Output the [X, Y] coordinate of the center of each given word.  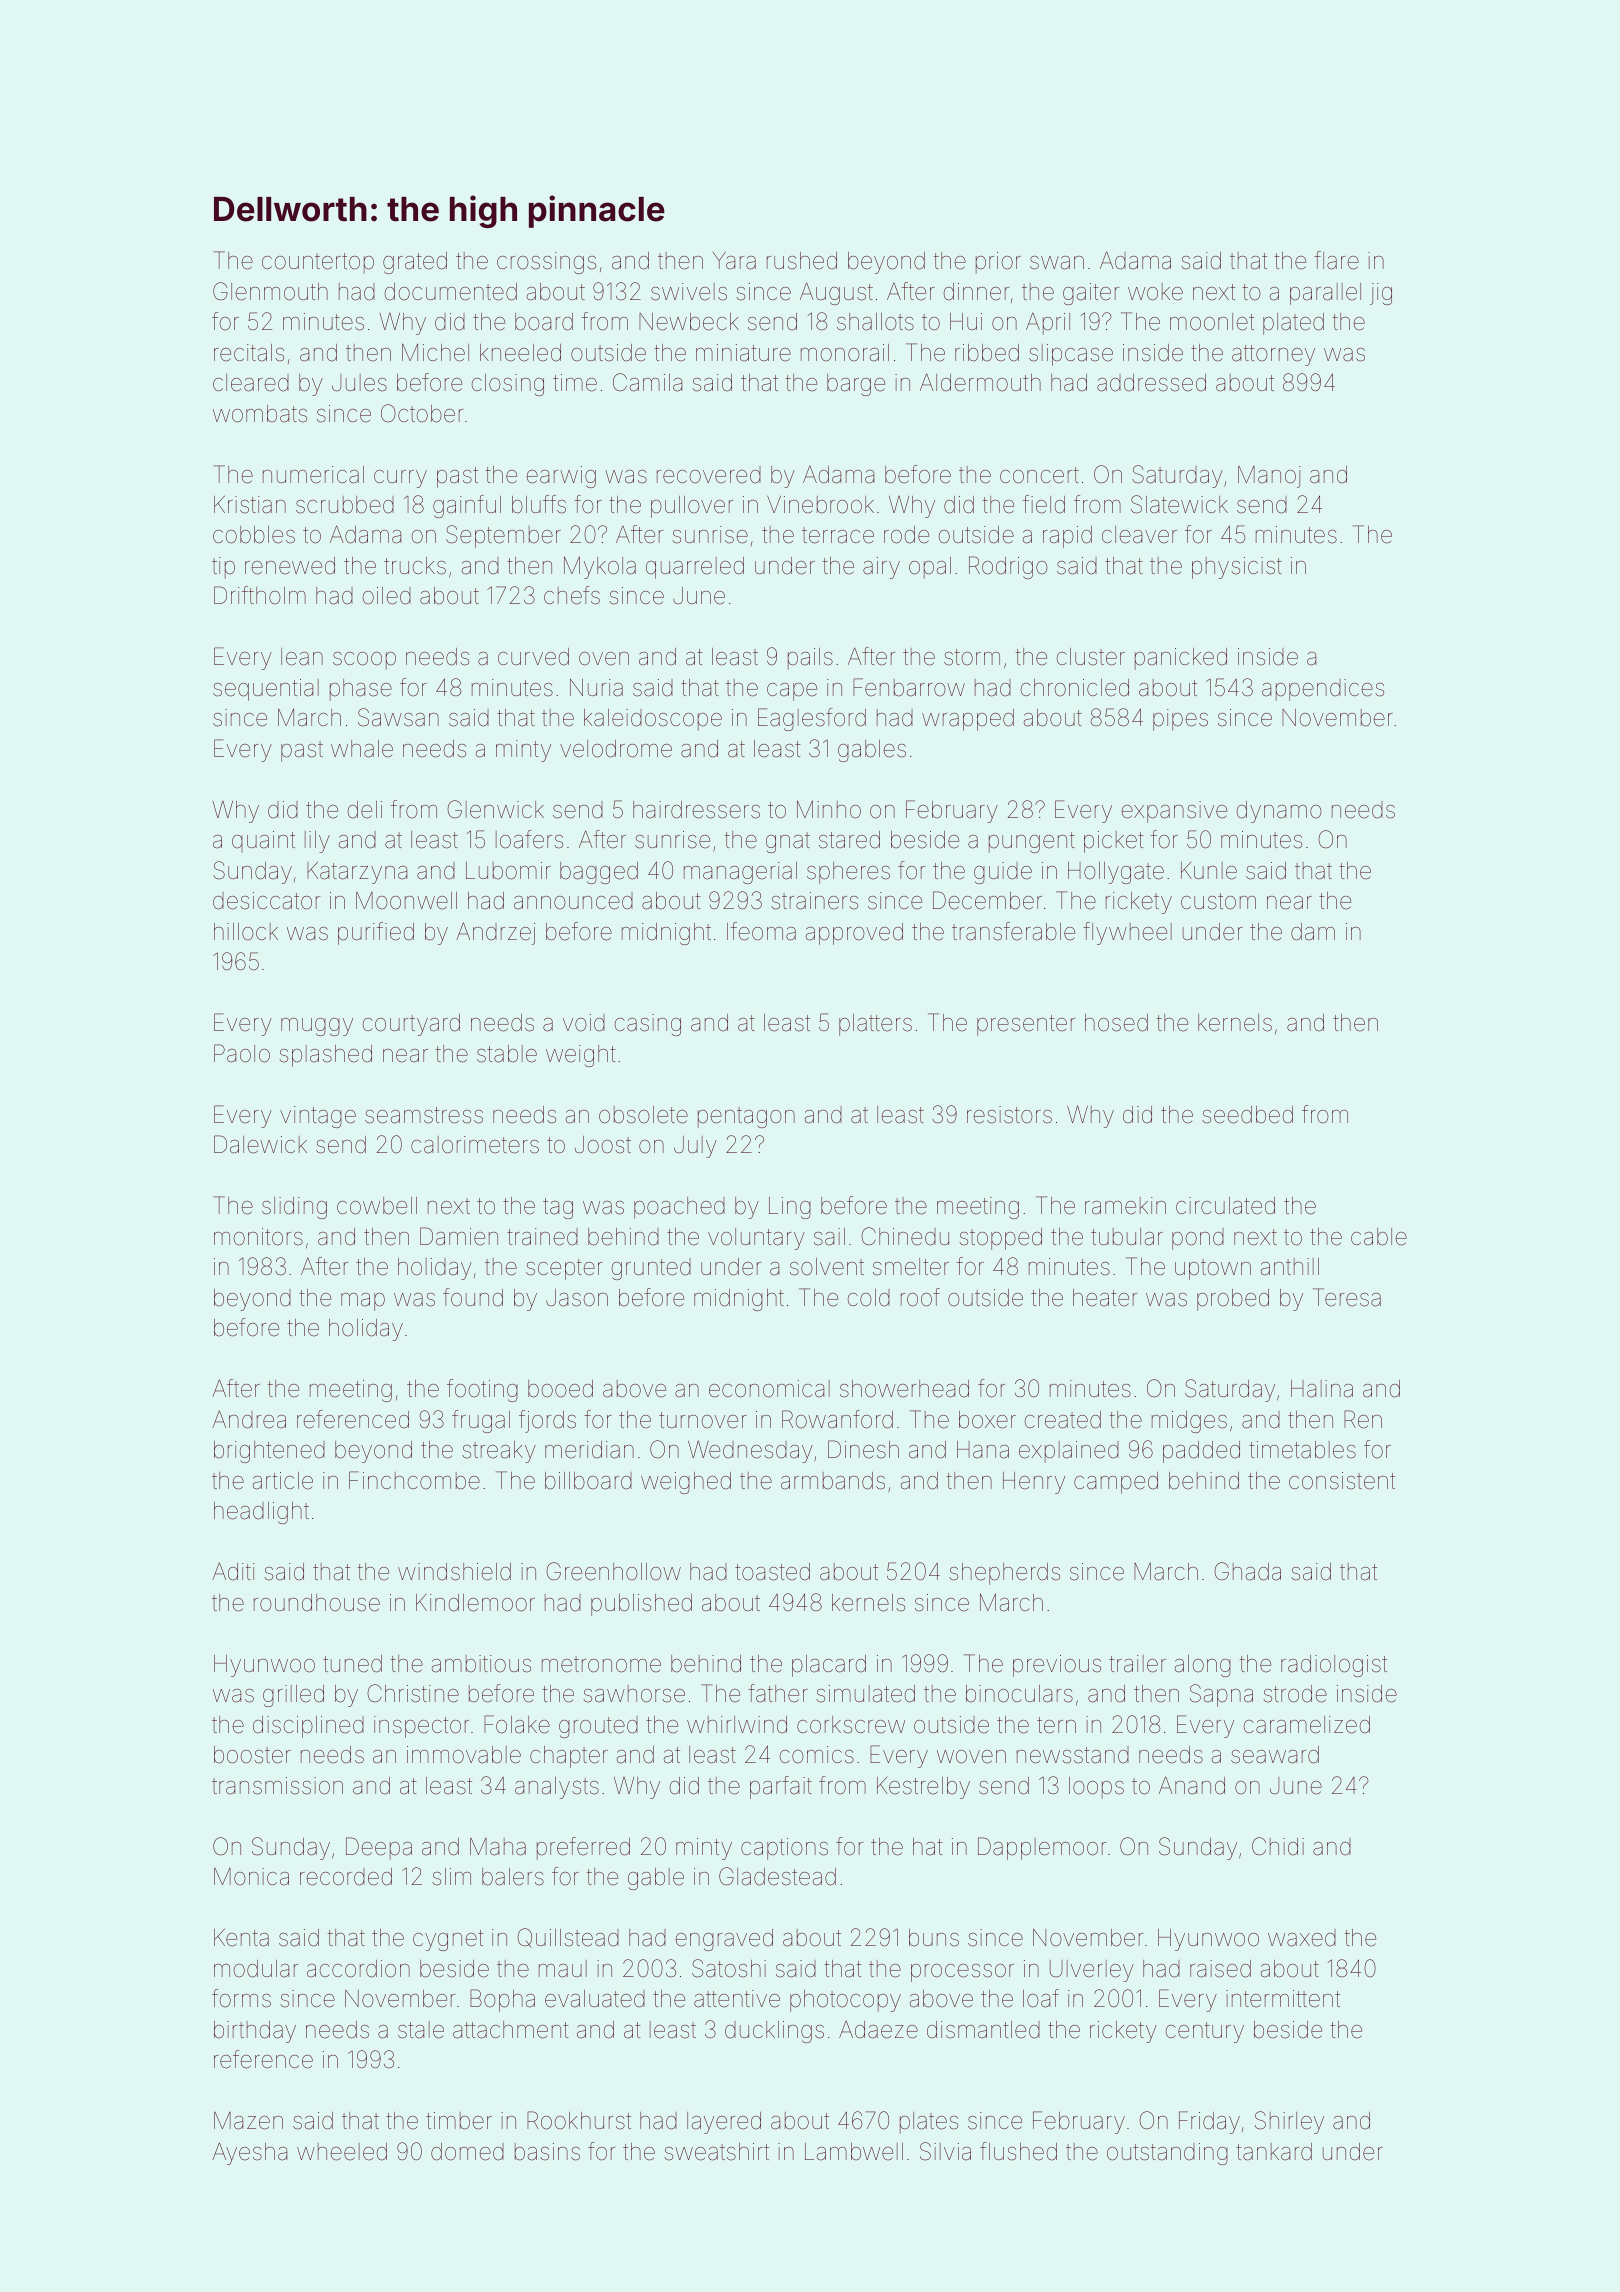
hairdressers [696, 810]
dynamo [1279, 812]
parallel [1325, 294]
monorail [845, 353]
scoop [364, 661]
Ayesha [249, 2153]
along [1203, 1666]
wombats [260, 414]
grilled [293, 1696]
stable [507, 1054]
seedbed [1247, 1115]
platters [875, 1025]
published [641, 1605]
